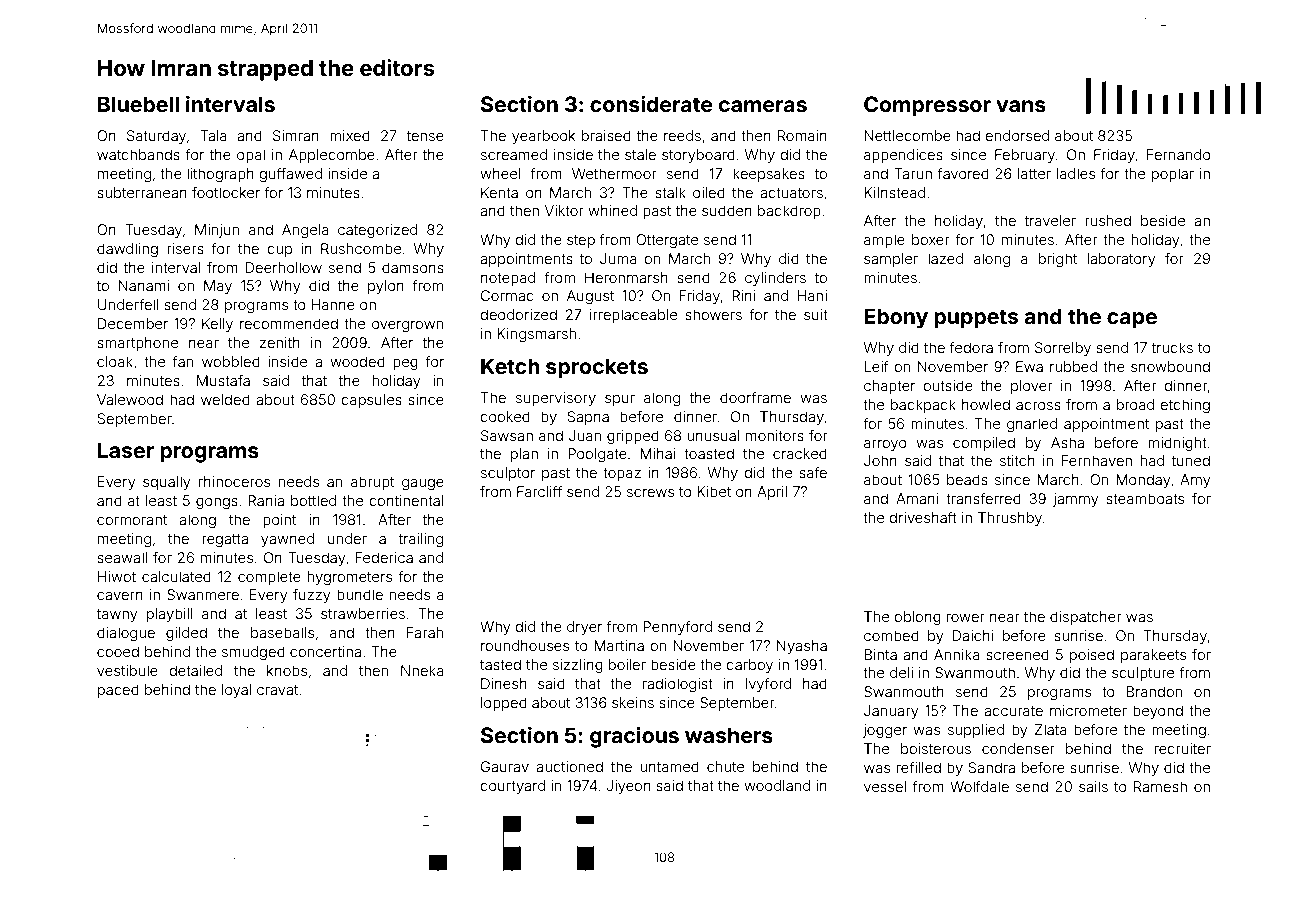 The height and width of the screenshot is (924, 1308). Describe the element at coordinates (126, 450) in the screenshot. I see `Laser` at that location.
